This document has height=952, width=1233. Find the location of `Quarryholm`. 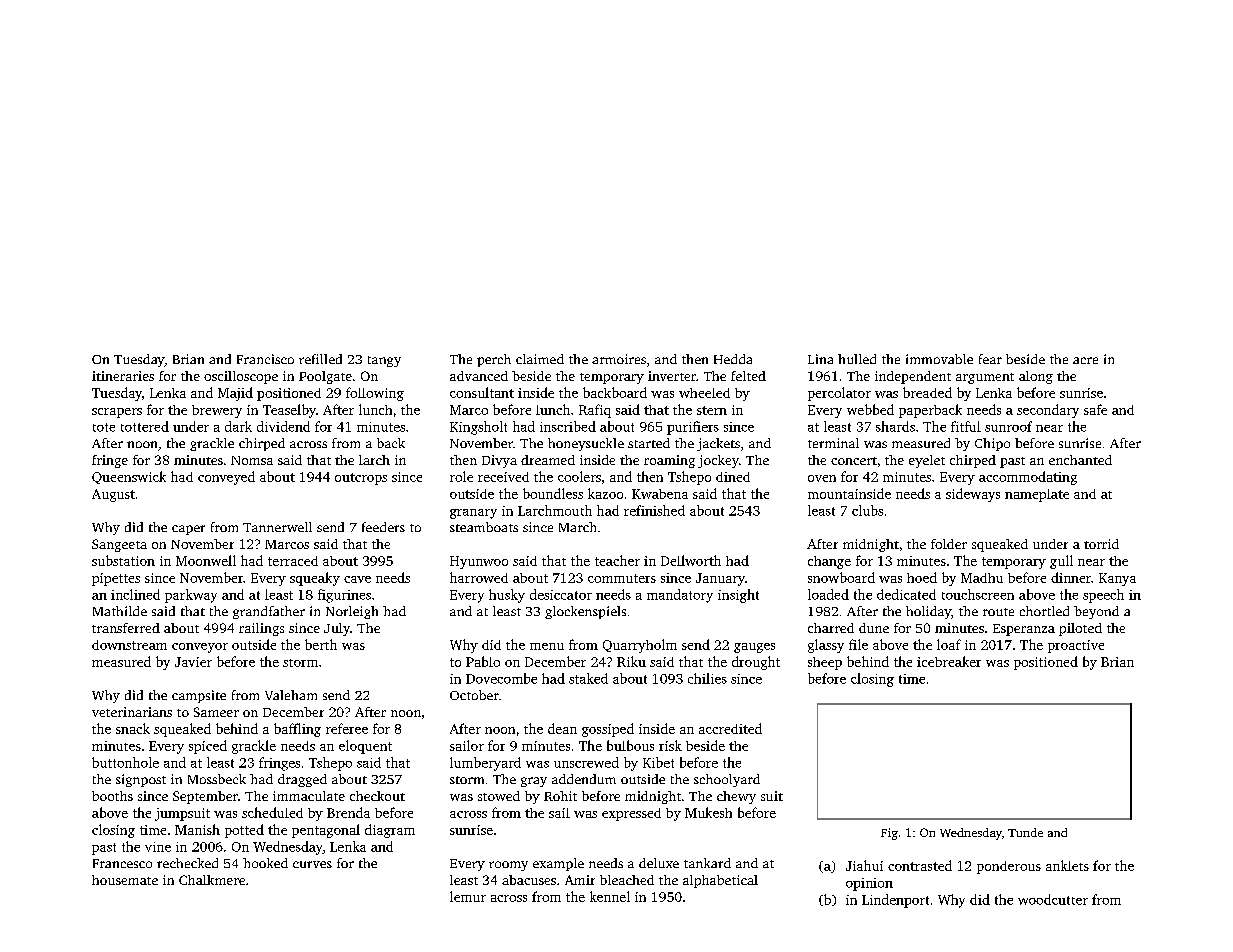

Quarryholm is located at coordinates (640, 646).
